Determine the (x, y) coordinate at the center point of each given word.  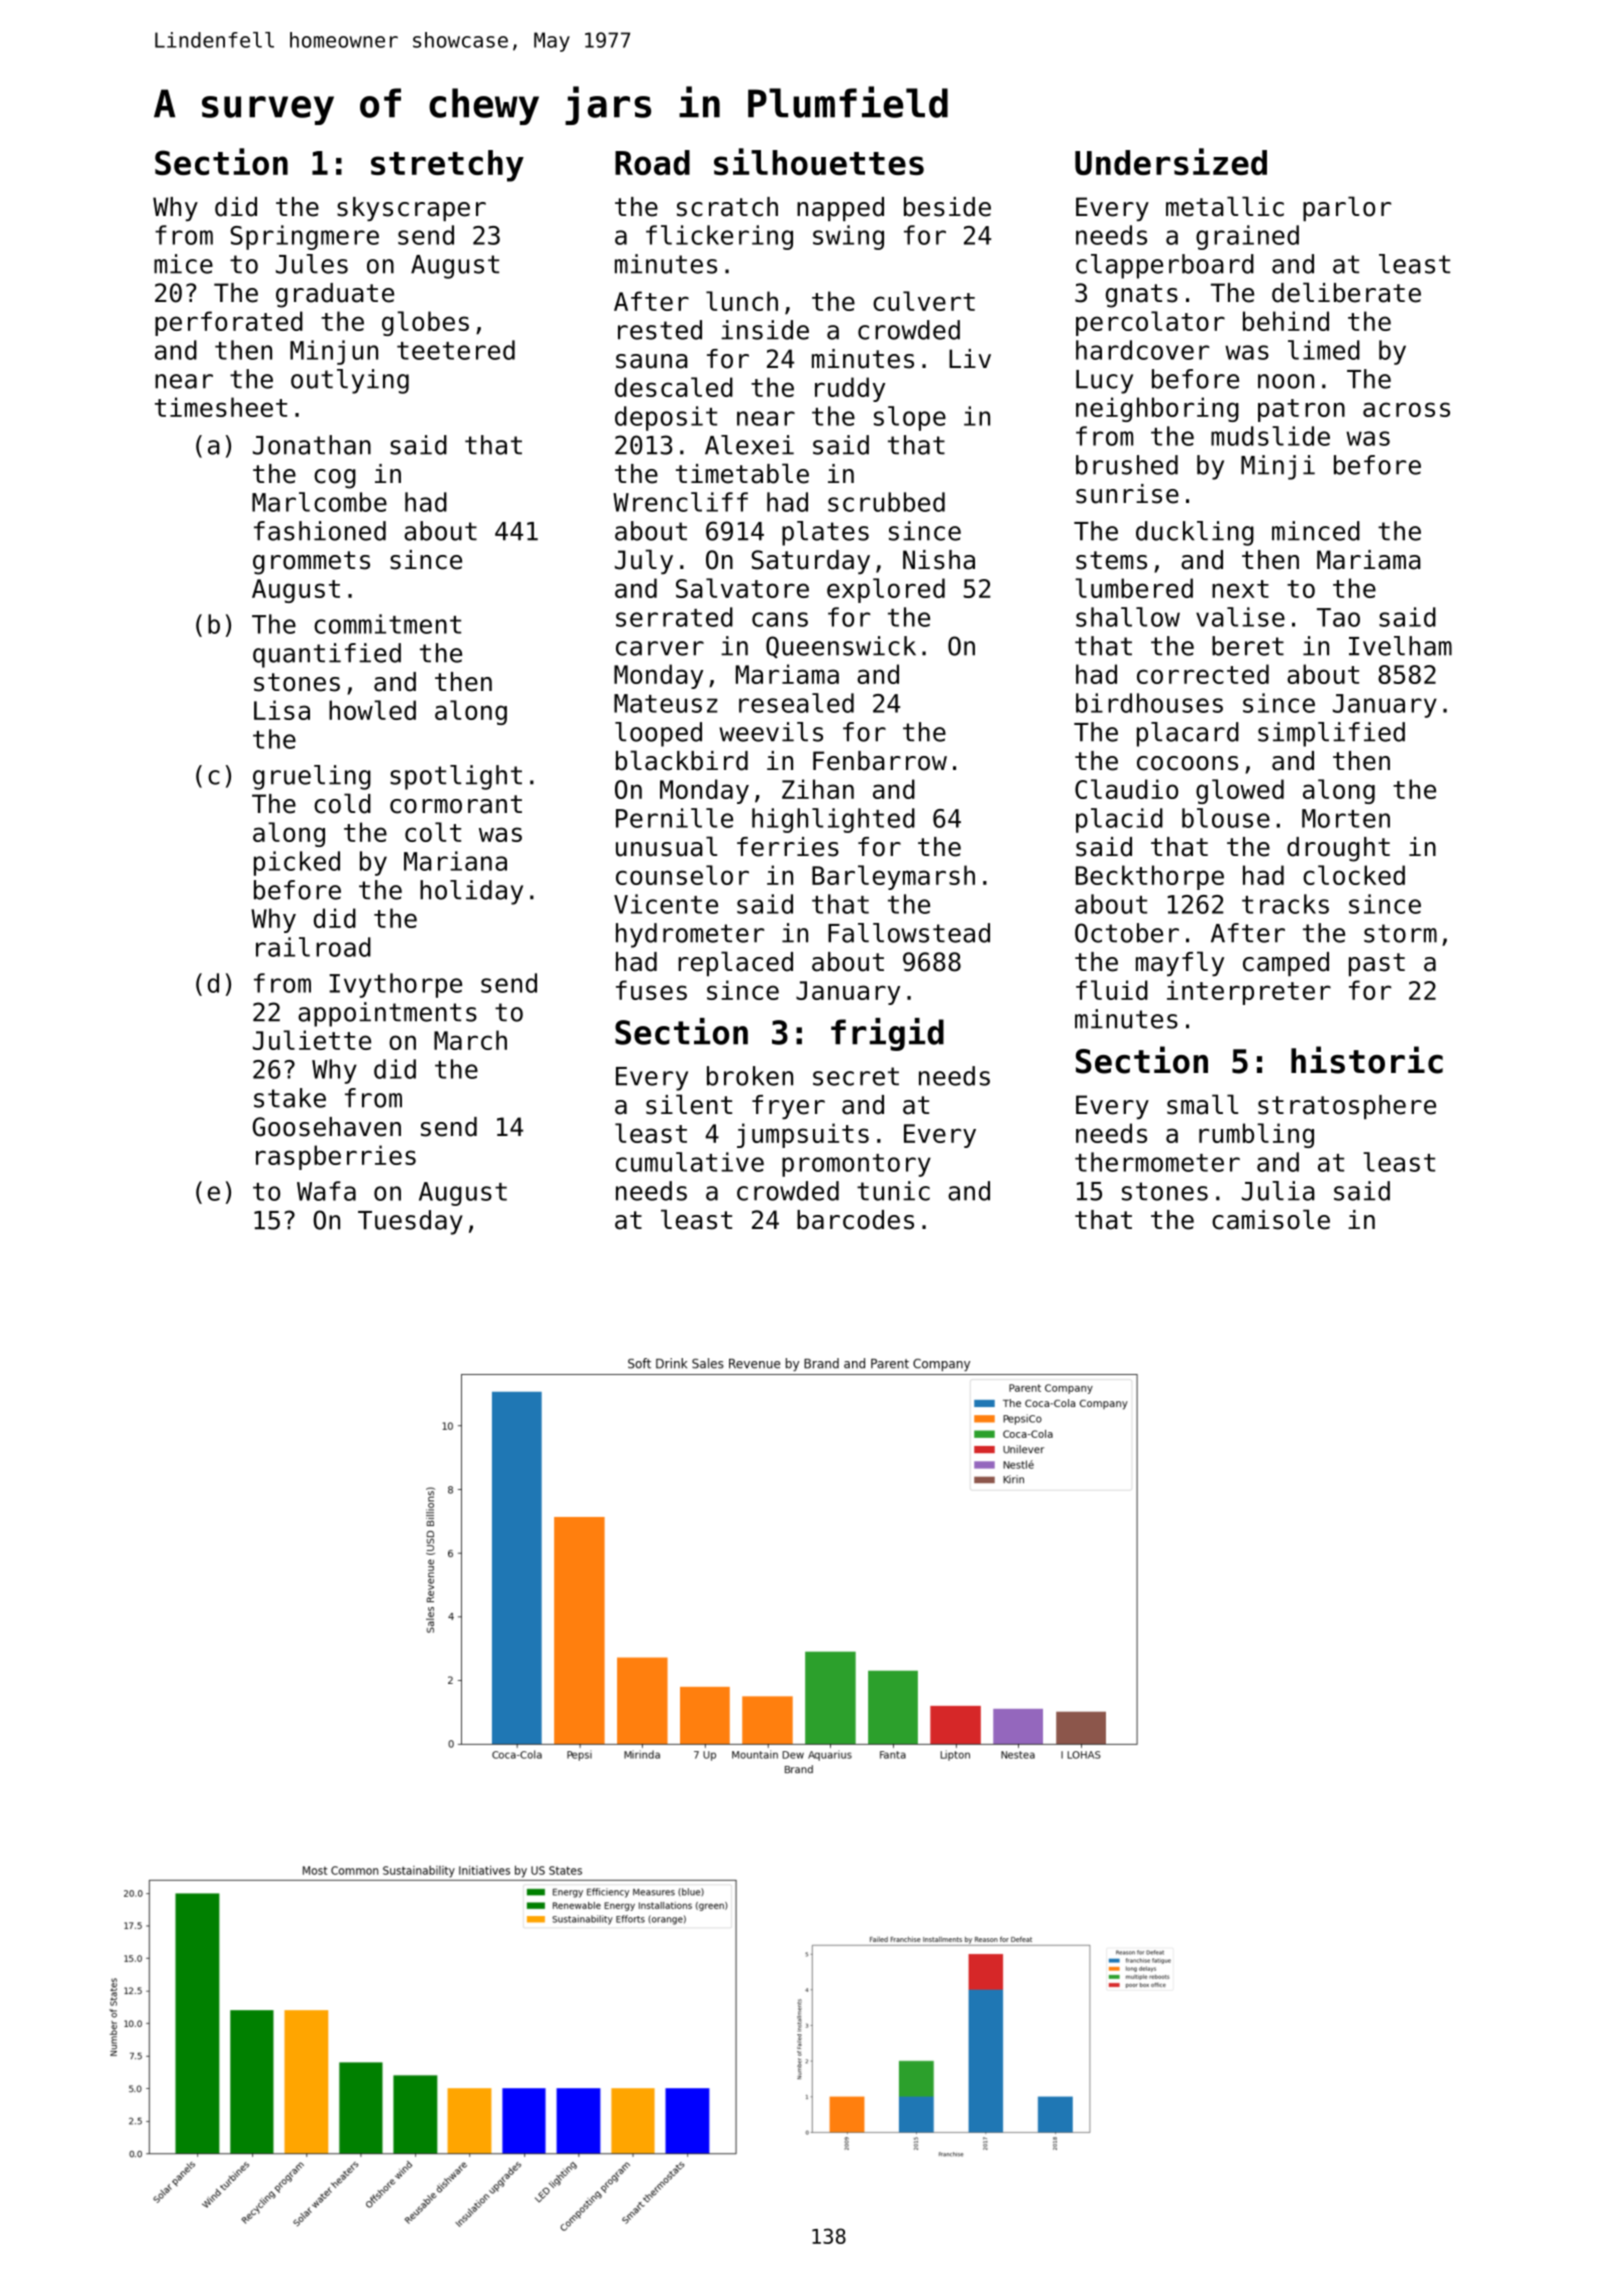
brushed (1127, 465)
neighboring (1157, 409)
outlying (350, 381)
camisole (1271, 1219)
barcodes (855, 1220)
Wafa (326, 1191)
